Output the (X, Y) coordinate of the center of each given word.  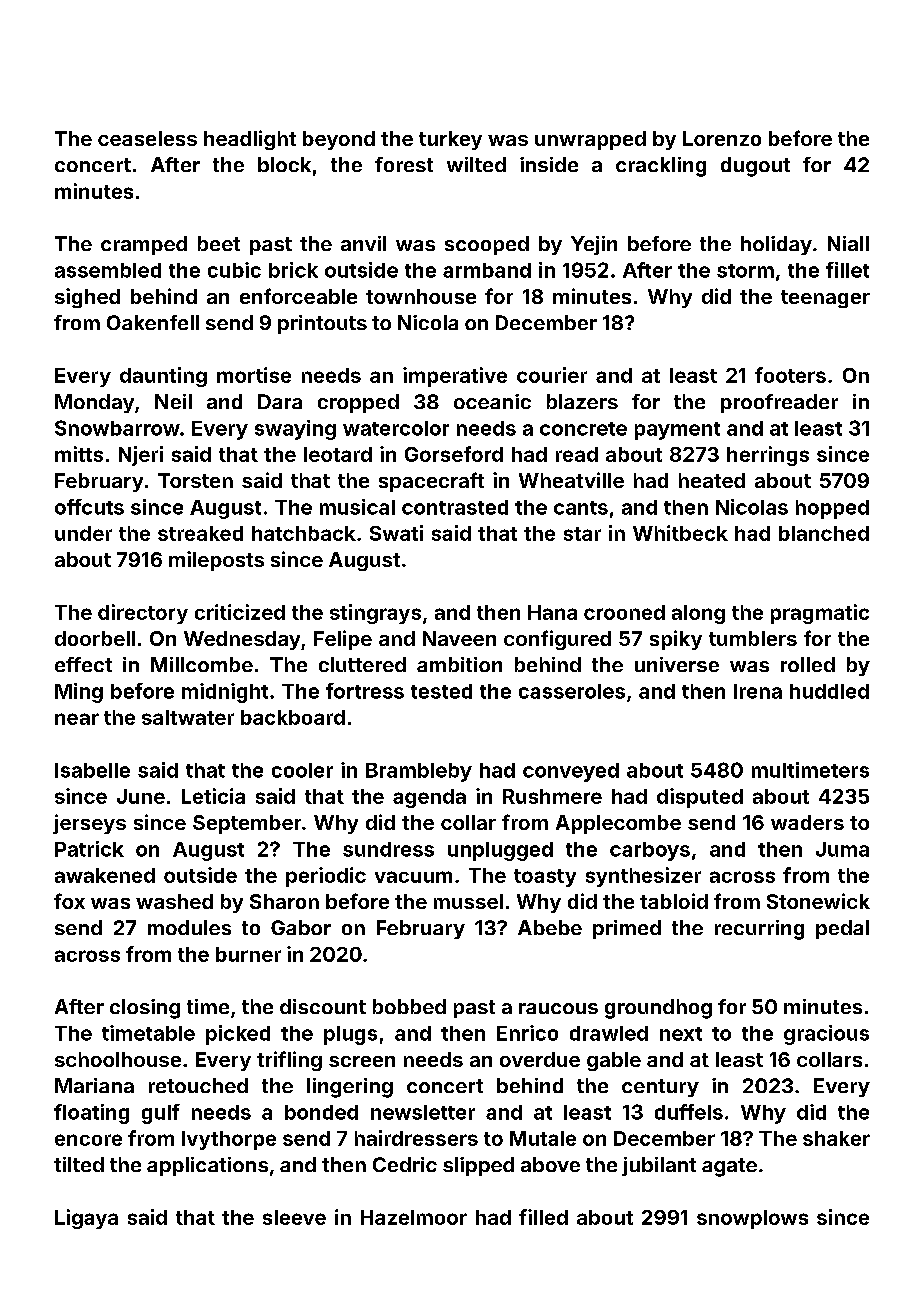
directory (143, 614)
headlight (250, 140)
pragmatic (820, 614)
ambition (459, 664)
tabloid (674, 901)
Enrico (527, 1033)
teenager (825, 299)
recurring (759, 930)
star (582, 534)
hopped (832, 509)
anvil (363, 243)
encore (88, 1140)
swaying (295, 430)
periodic (326, 877)
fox (69, 901)
